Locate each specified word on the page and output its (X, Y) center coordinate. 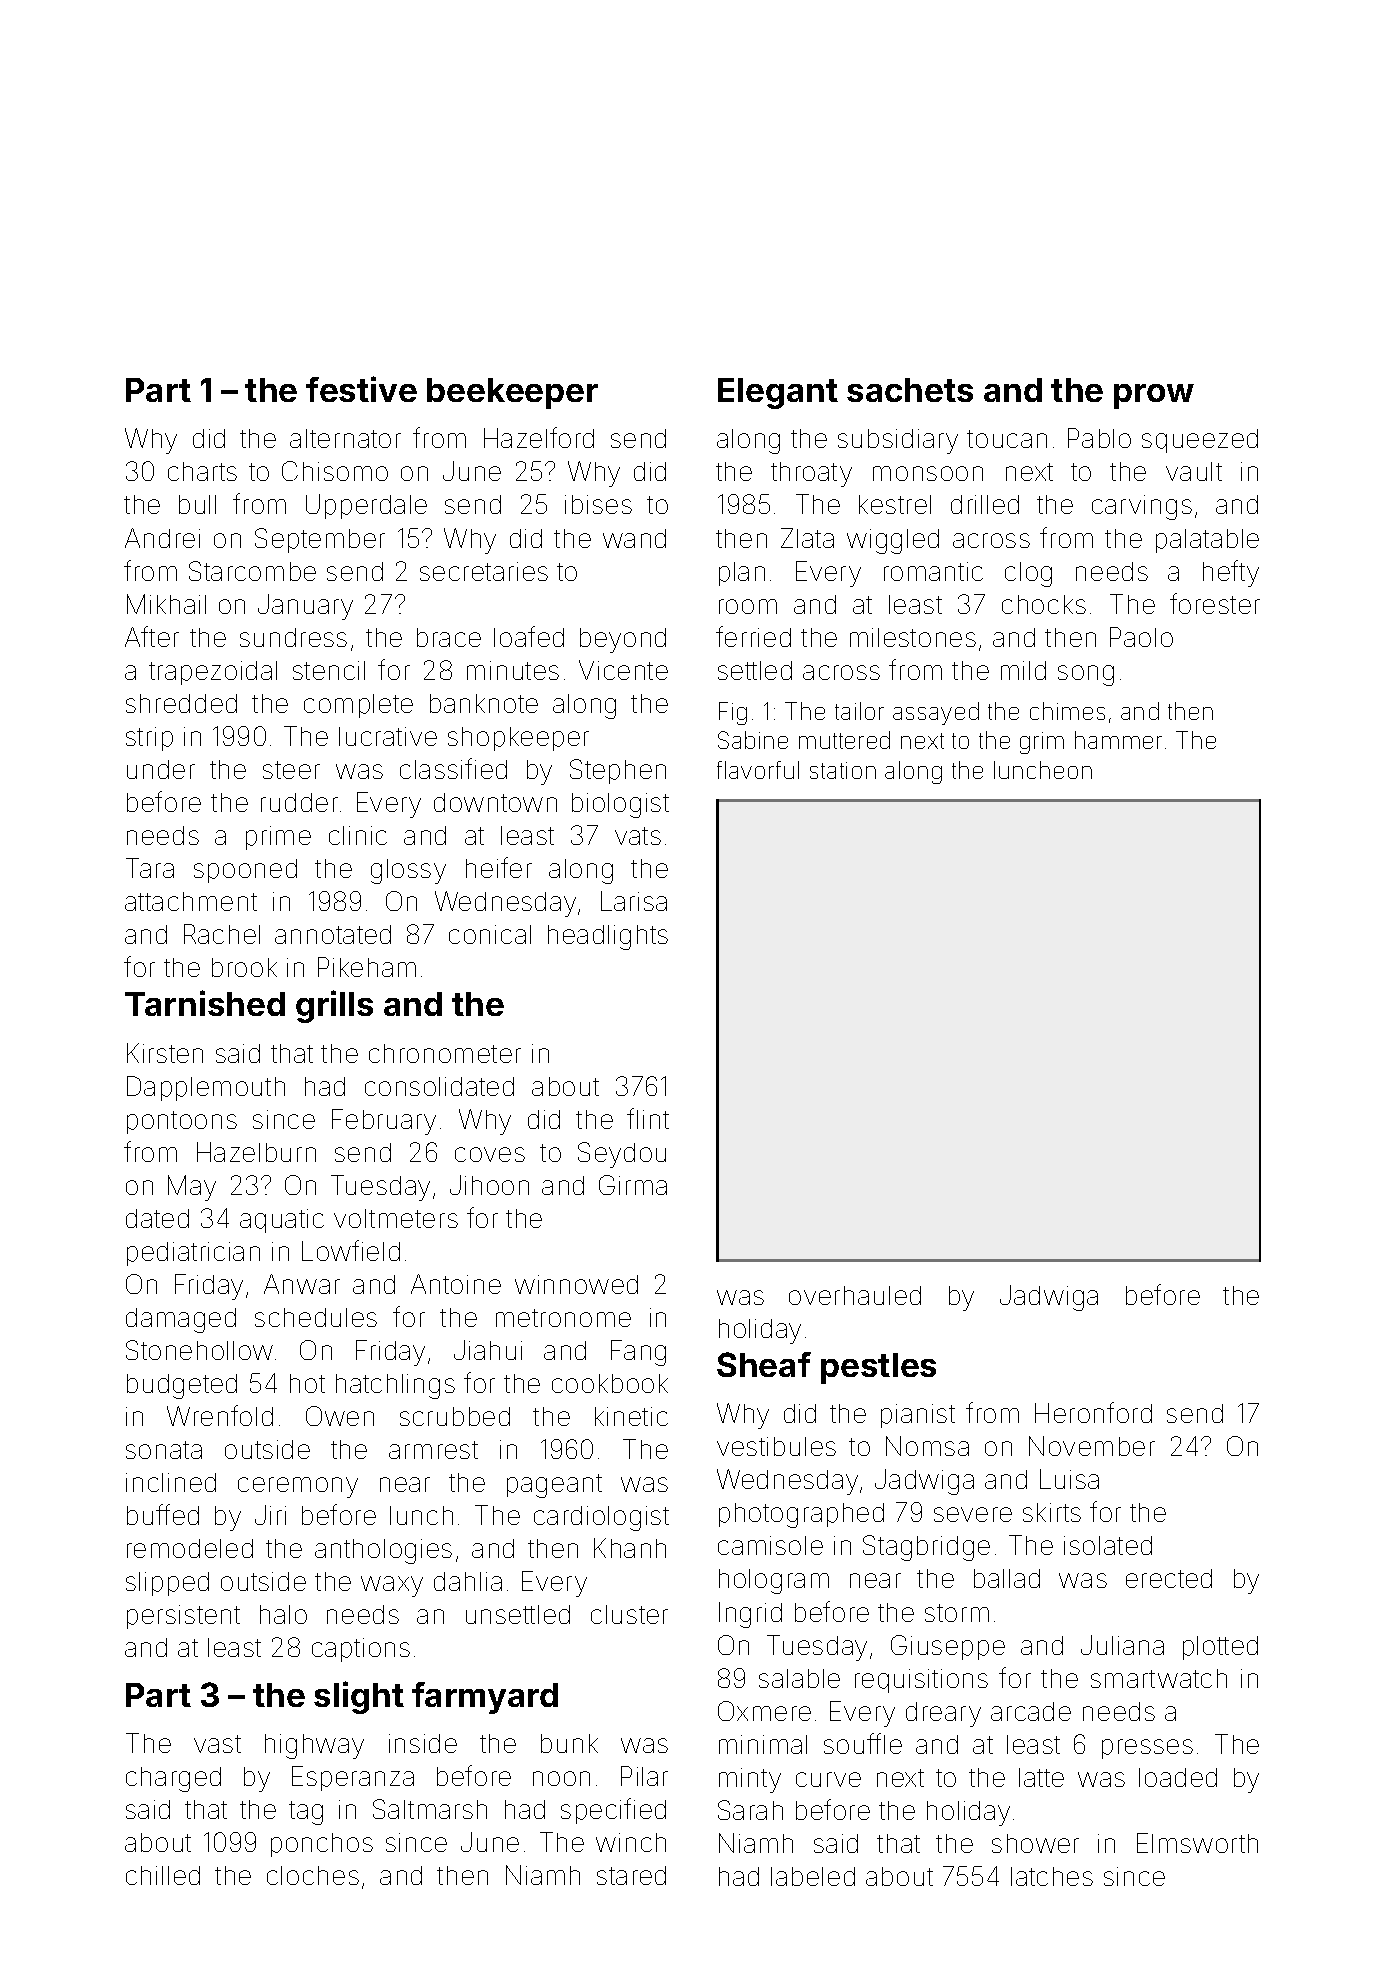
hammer (1118, 740)
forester (1215, 603)
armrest (433, 1450)
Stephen (618, 771)
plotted (1220, 1648)
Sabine (753, 740)
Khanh (630, 1548)
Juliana (1122, 1645)
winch (631, 1842)
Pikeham (367, 967)
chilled (163, 1875)
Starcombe (252, 571)
